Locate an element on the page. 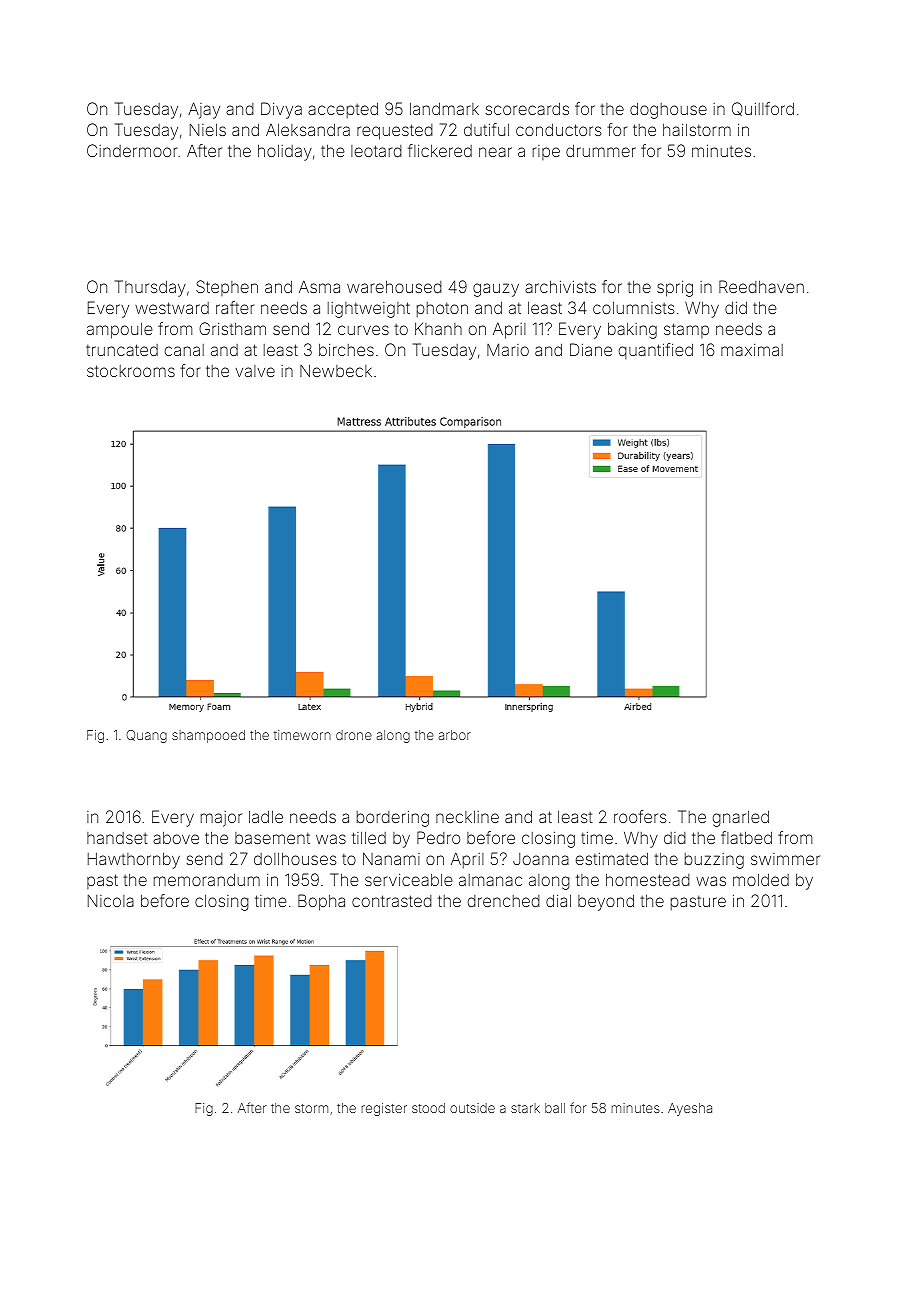 The height and width of the page is (1316, 908). Cindermoor is located at coordinates (132, 150).
